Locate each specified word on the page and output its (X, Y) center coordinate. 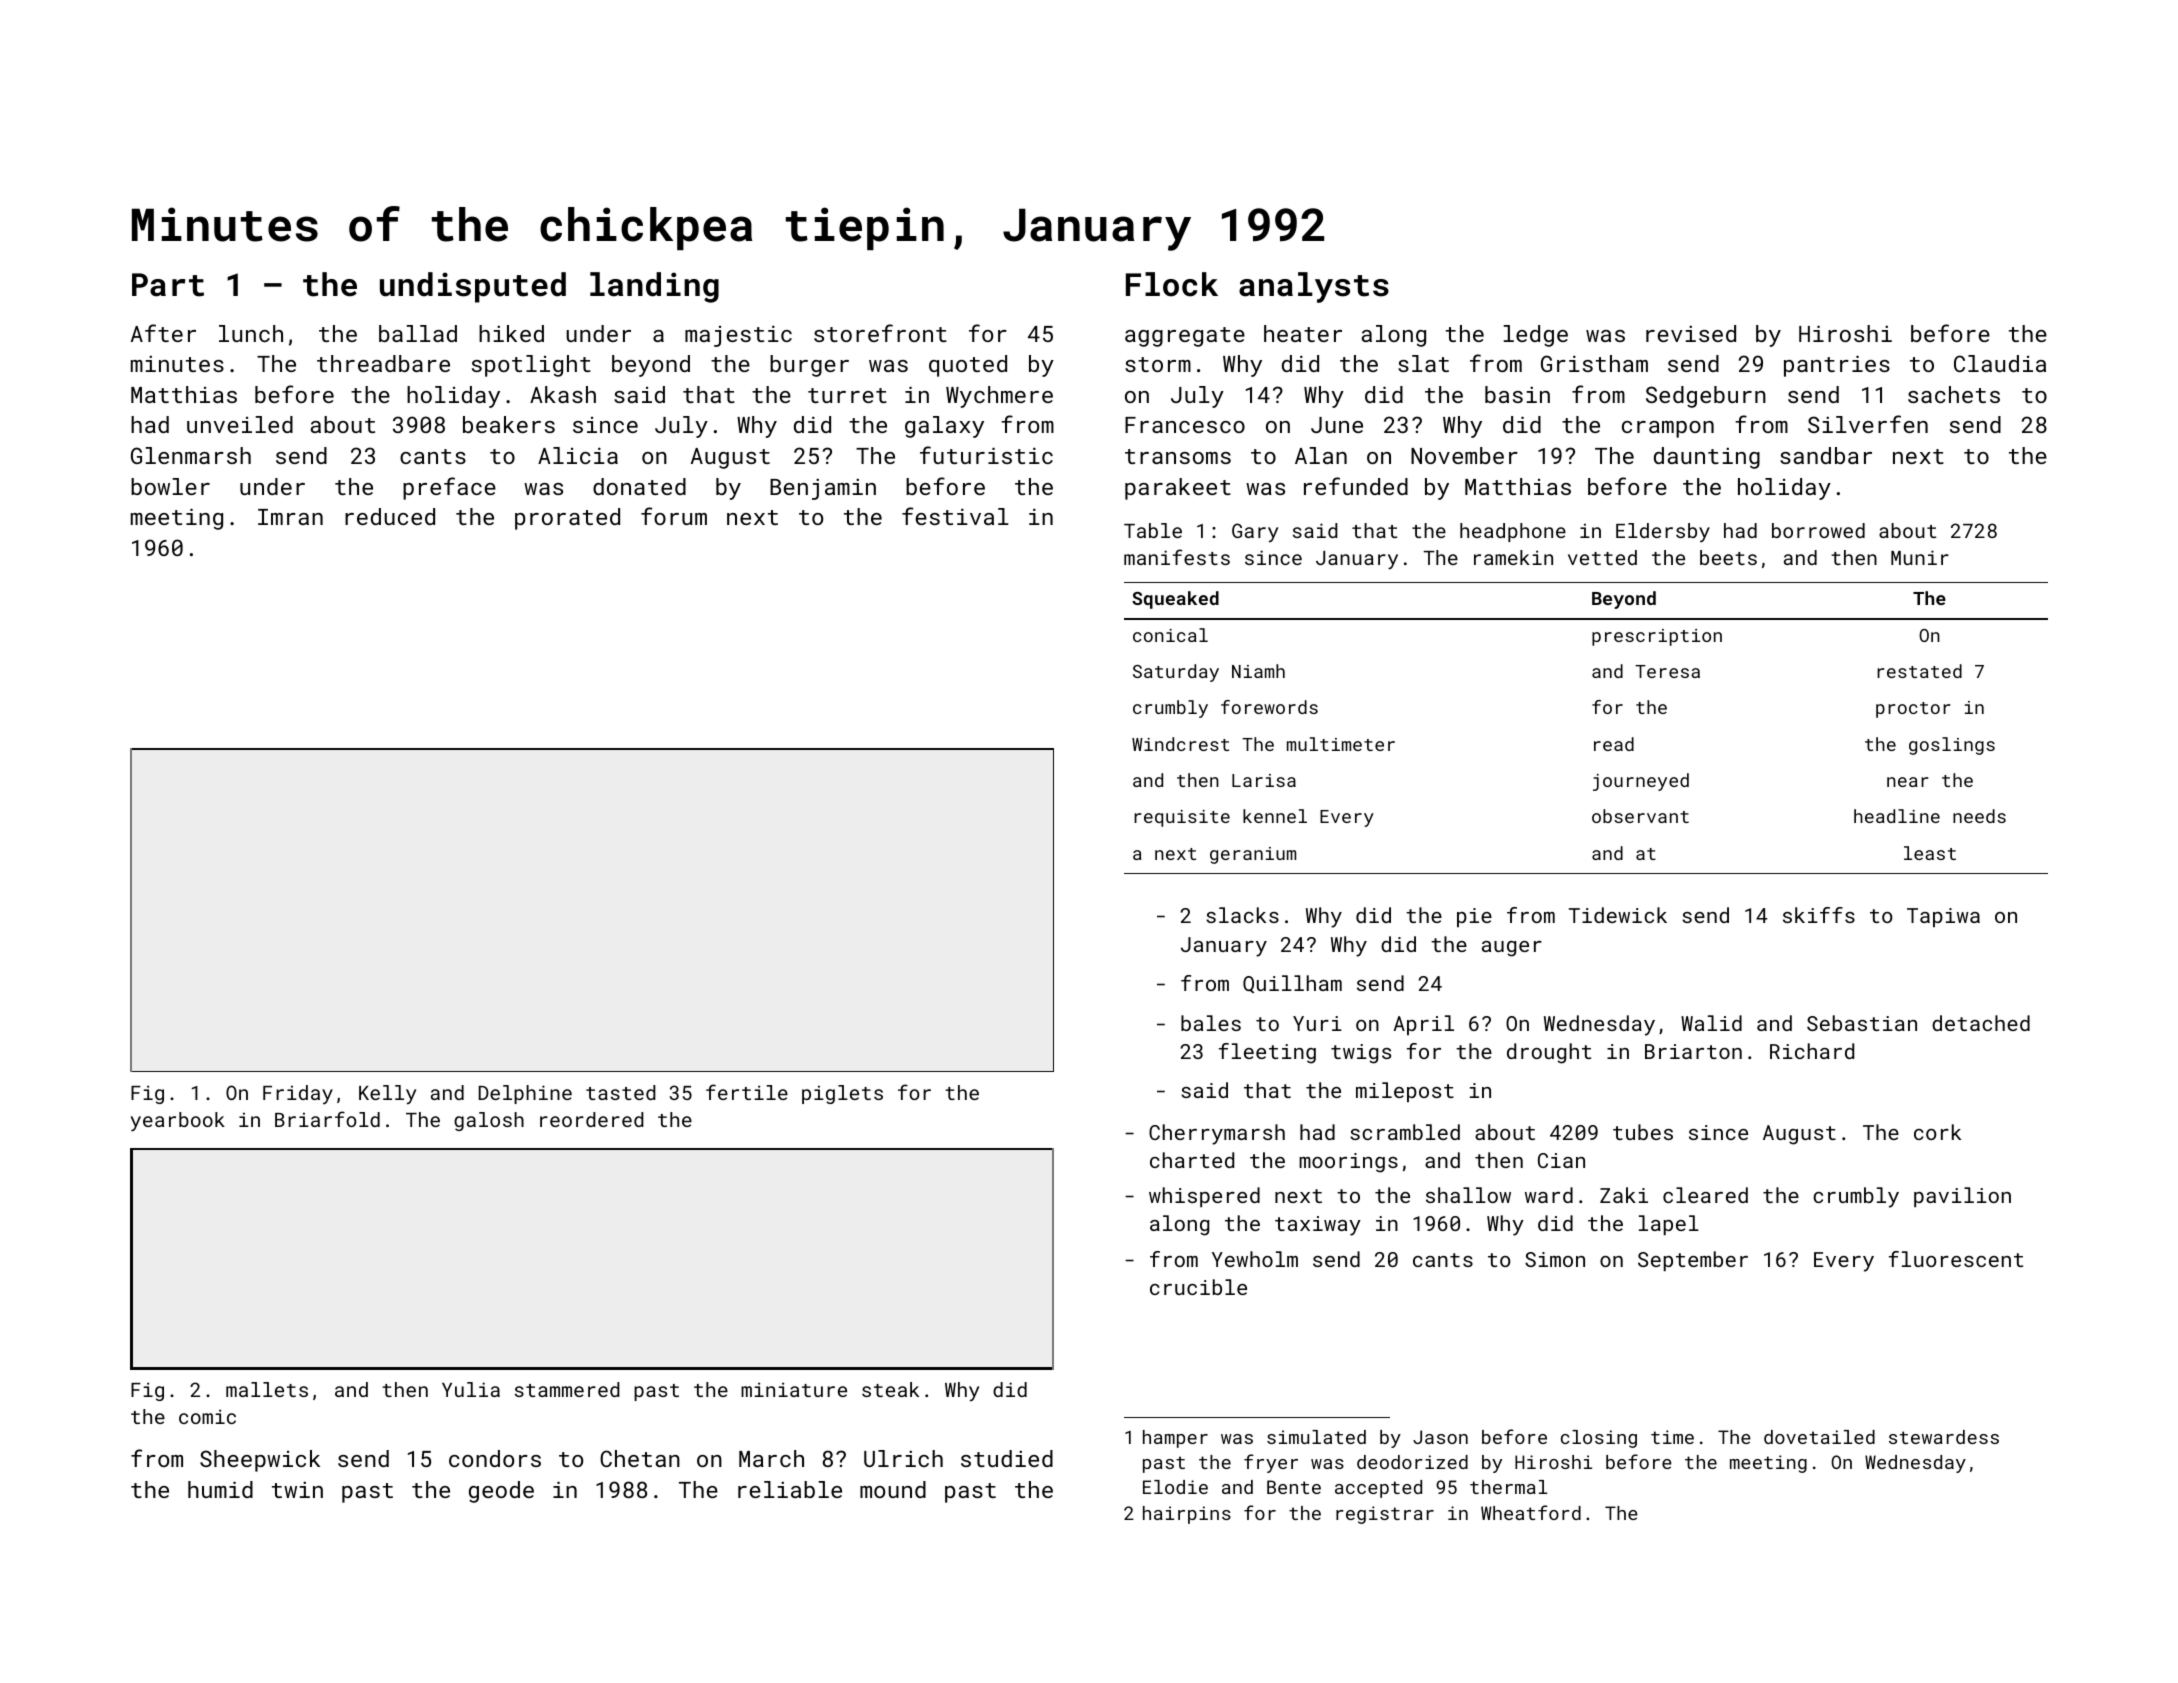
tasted (621, 1092)
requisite (1182, 818)
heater (1303, 333)
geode (501, 1492)
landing (654, 287)
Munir (1920, 557)
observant (1640, 816)
